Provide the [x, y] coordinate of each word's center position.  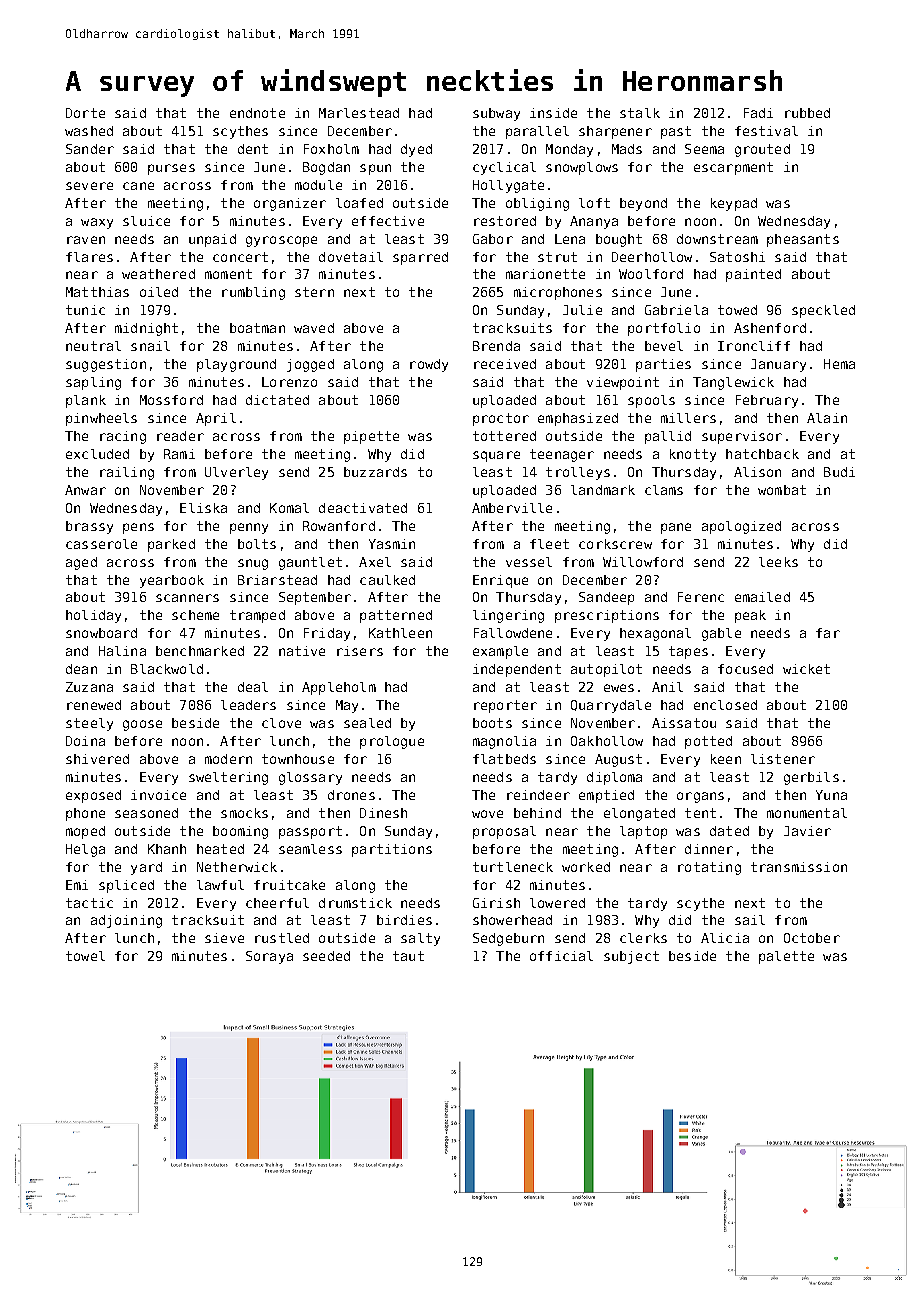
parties [663, 365]
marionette [545, 274]
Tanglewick [733, 383]
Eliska [203, 508]
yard [146, 868]
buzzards [375, 472]
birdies [404, 920]
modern [228, 759]
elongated [639, 814]
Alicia [725, 938]
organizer [290, 204]
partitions [392, 850]
